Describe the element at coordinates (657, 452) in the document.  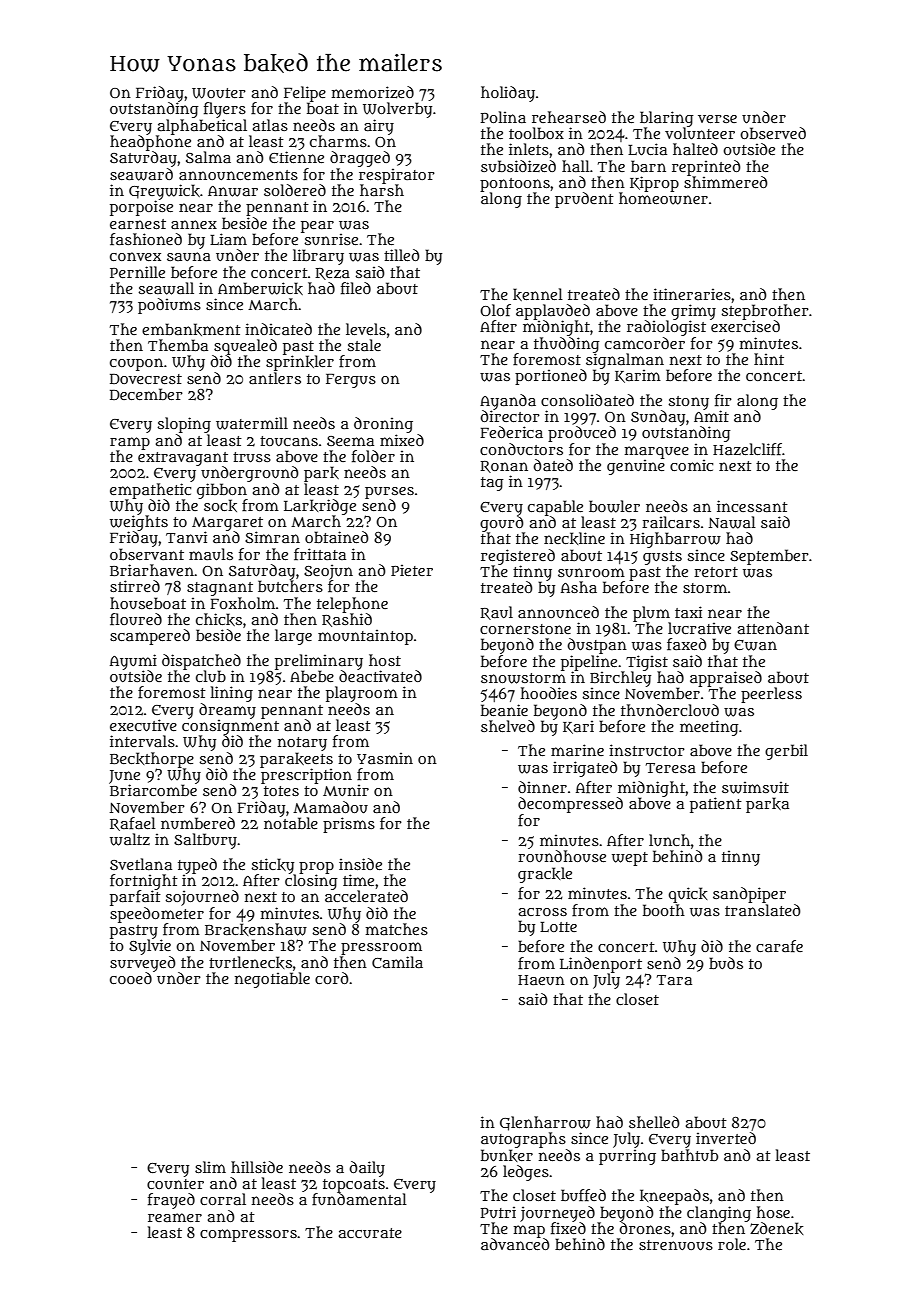
I see `marquee` at that location.
